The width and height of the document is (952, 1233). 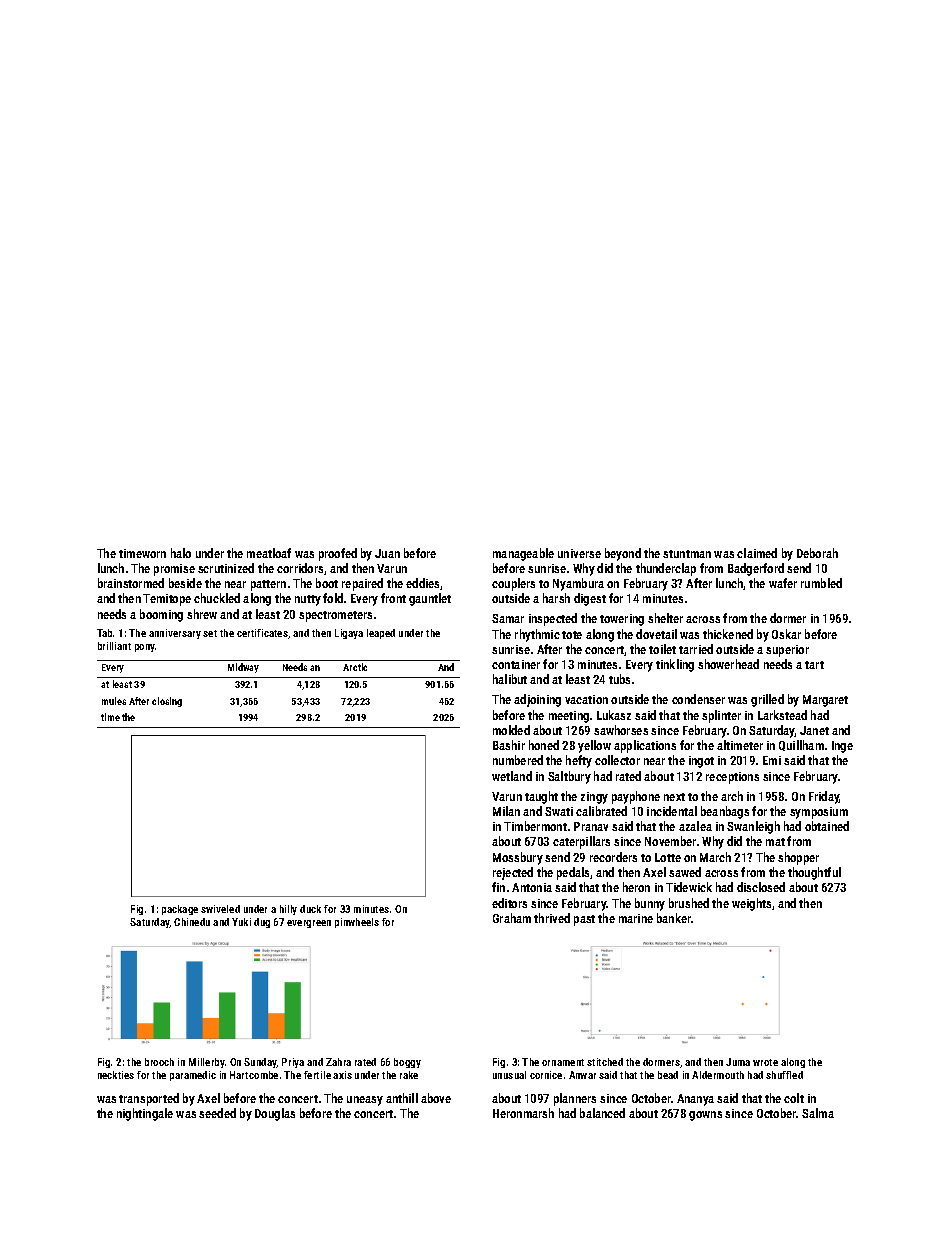 I want to click on Chinedu, so click(x=192, y=922).
